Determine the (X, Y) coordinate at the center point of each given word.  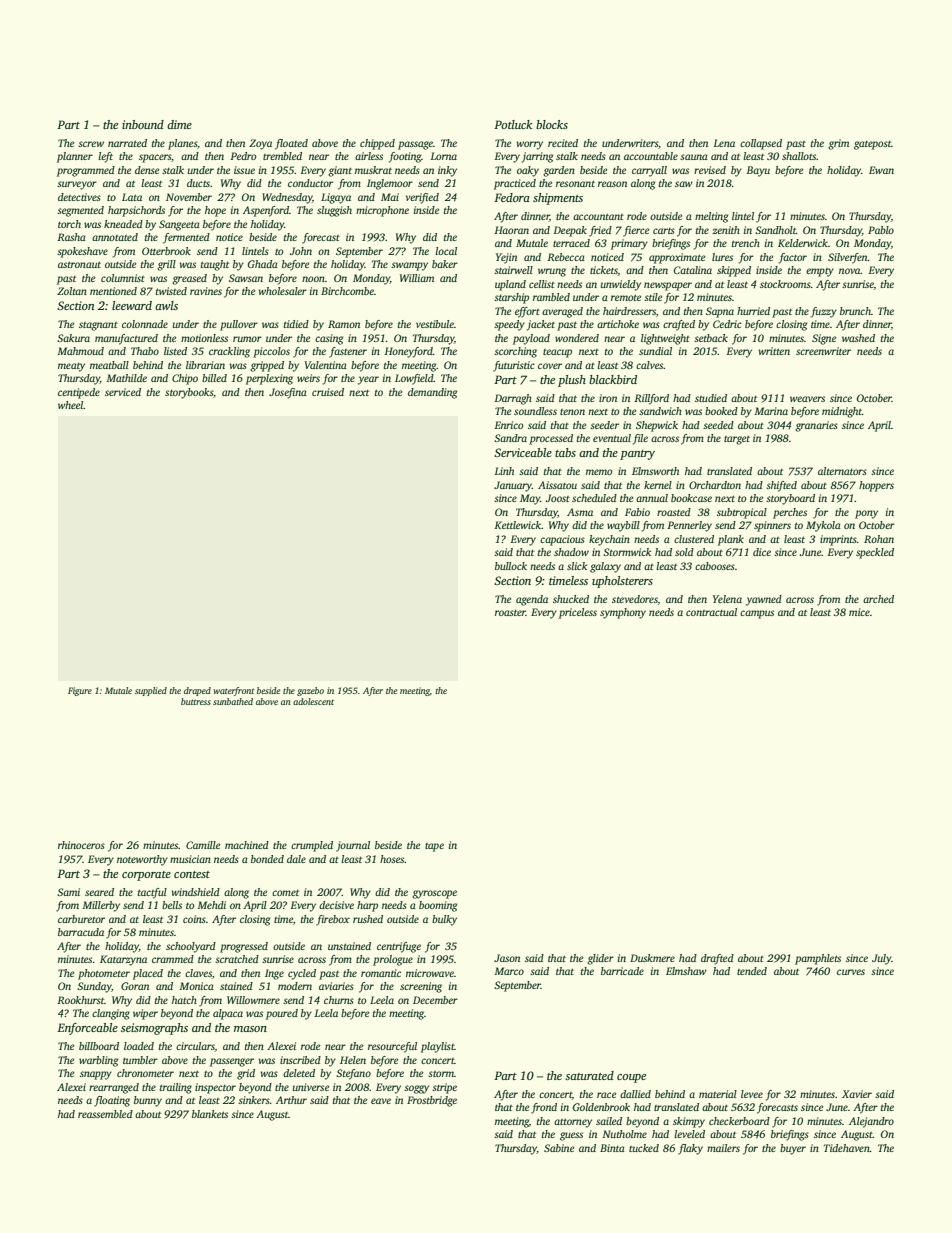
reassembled (105, 1114)
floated (291, 144)
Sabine (559, 1148)
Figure (80, 691)
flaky (690, 1149)
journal (353, 846)
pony (866, 514)
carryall (649, 171)
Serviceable (523, 452)
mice (859, 612)
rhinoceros (81, 845)
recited (563, 143)
